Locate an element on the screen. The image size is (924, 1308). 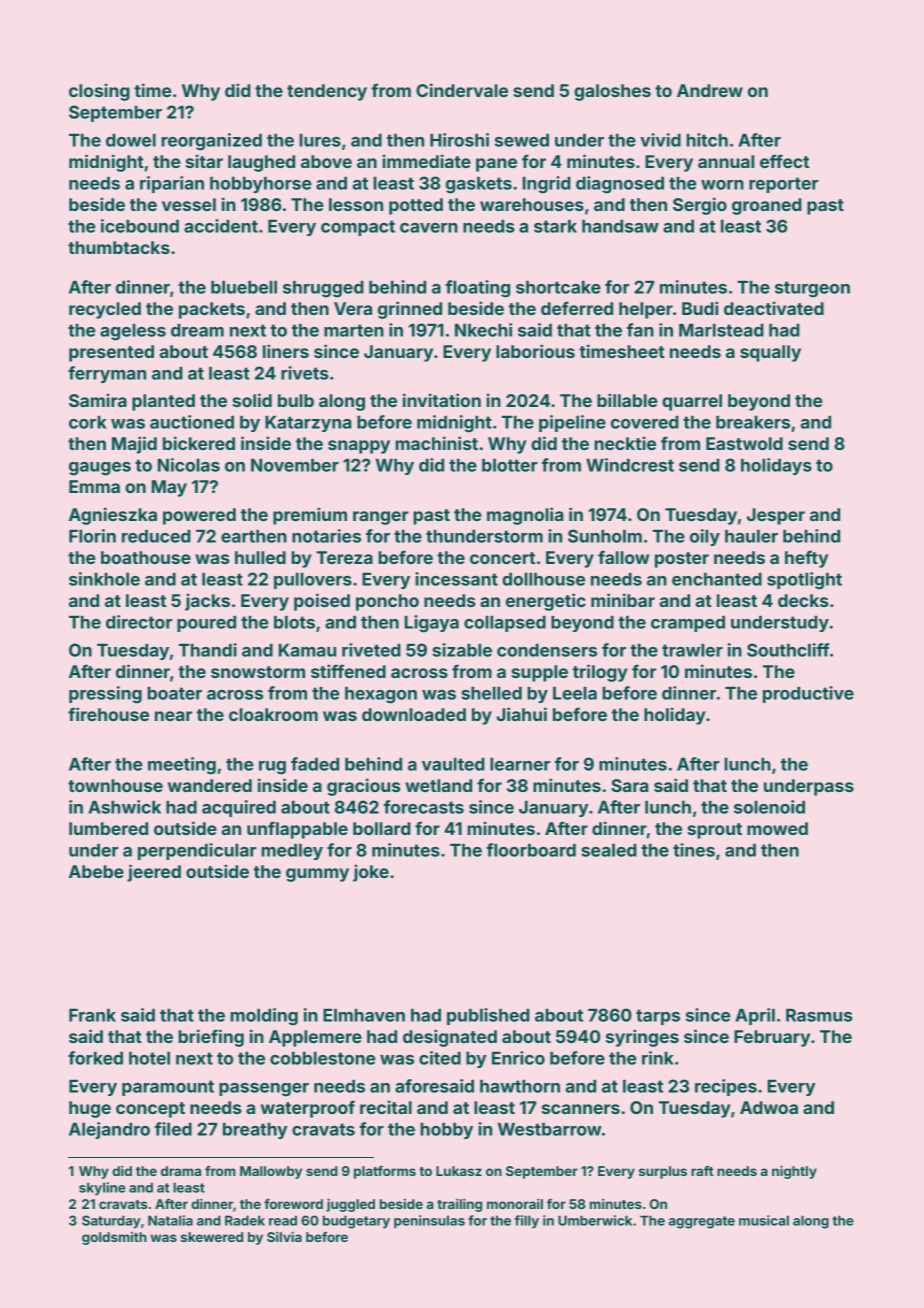
Andrew is located at coordinates (710, 90).
